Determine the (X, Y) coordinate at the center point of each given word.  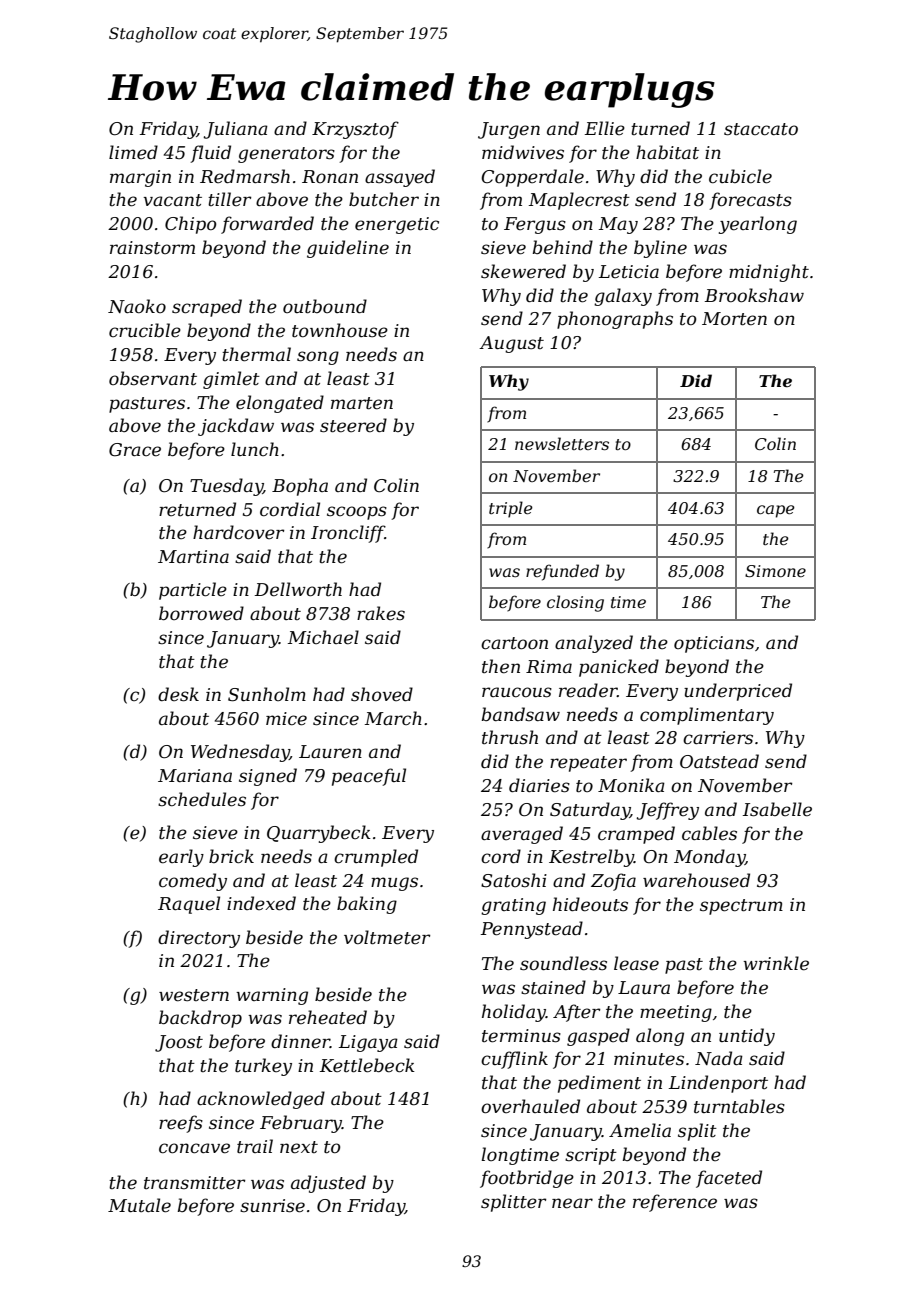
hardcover (238, 532)
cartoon (514, 643)
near (572, 1203)
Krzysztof (355, 130)
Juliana (235, 130)
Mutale (139, 1205)
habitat (667, 152)
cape (776, 511)
